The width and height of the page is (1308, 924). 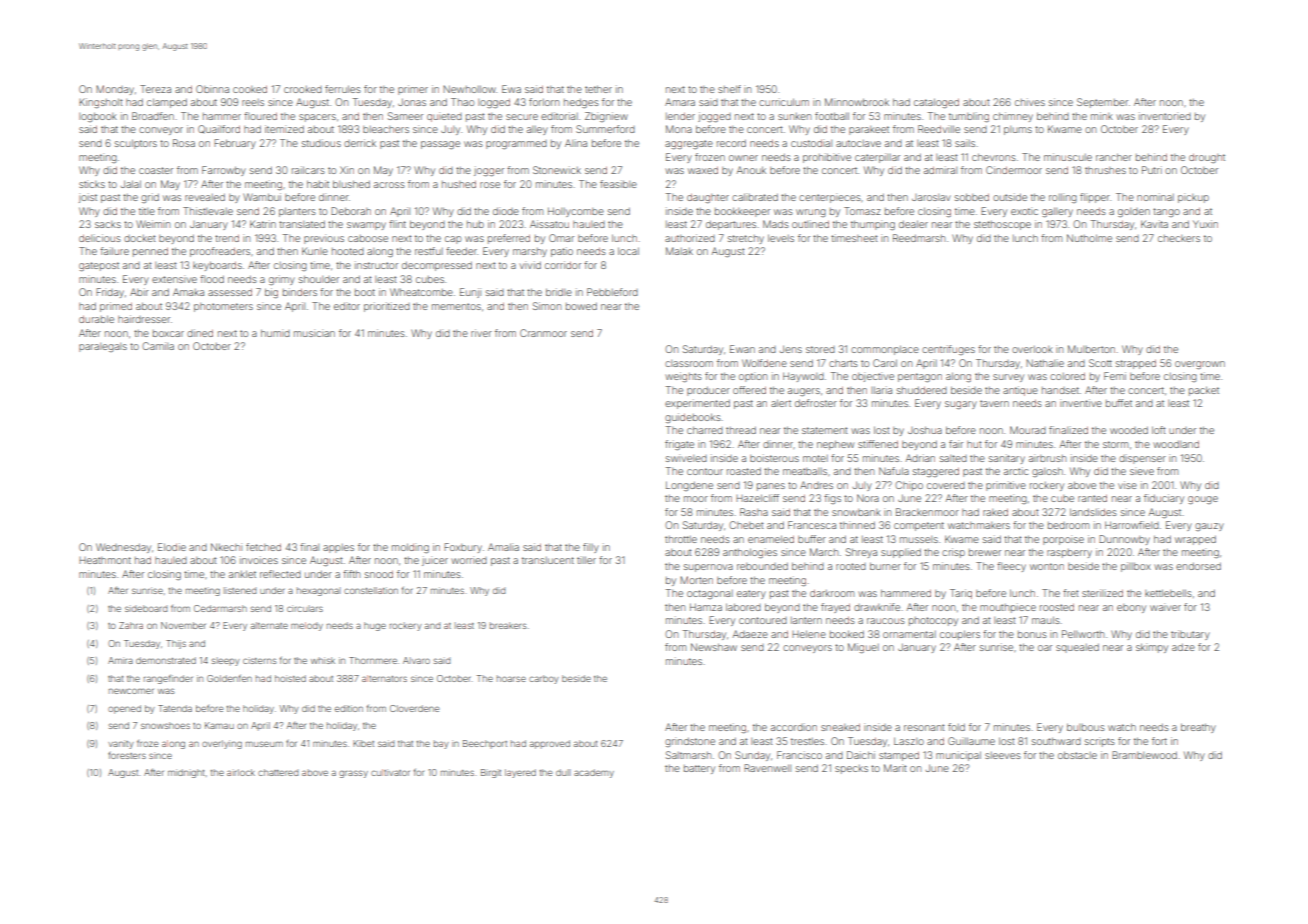 What do you see at coordinates (697, 404) in the page?
I see `experimented` at bounding box center [697, 404].
